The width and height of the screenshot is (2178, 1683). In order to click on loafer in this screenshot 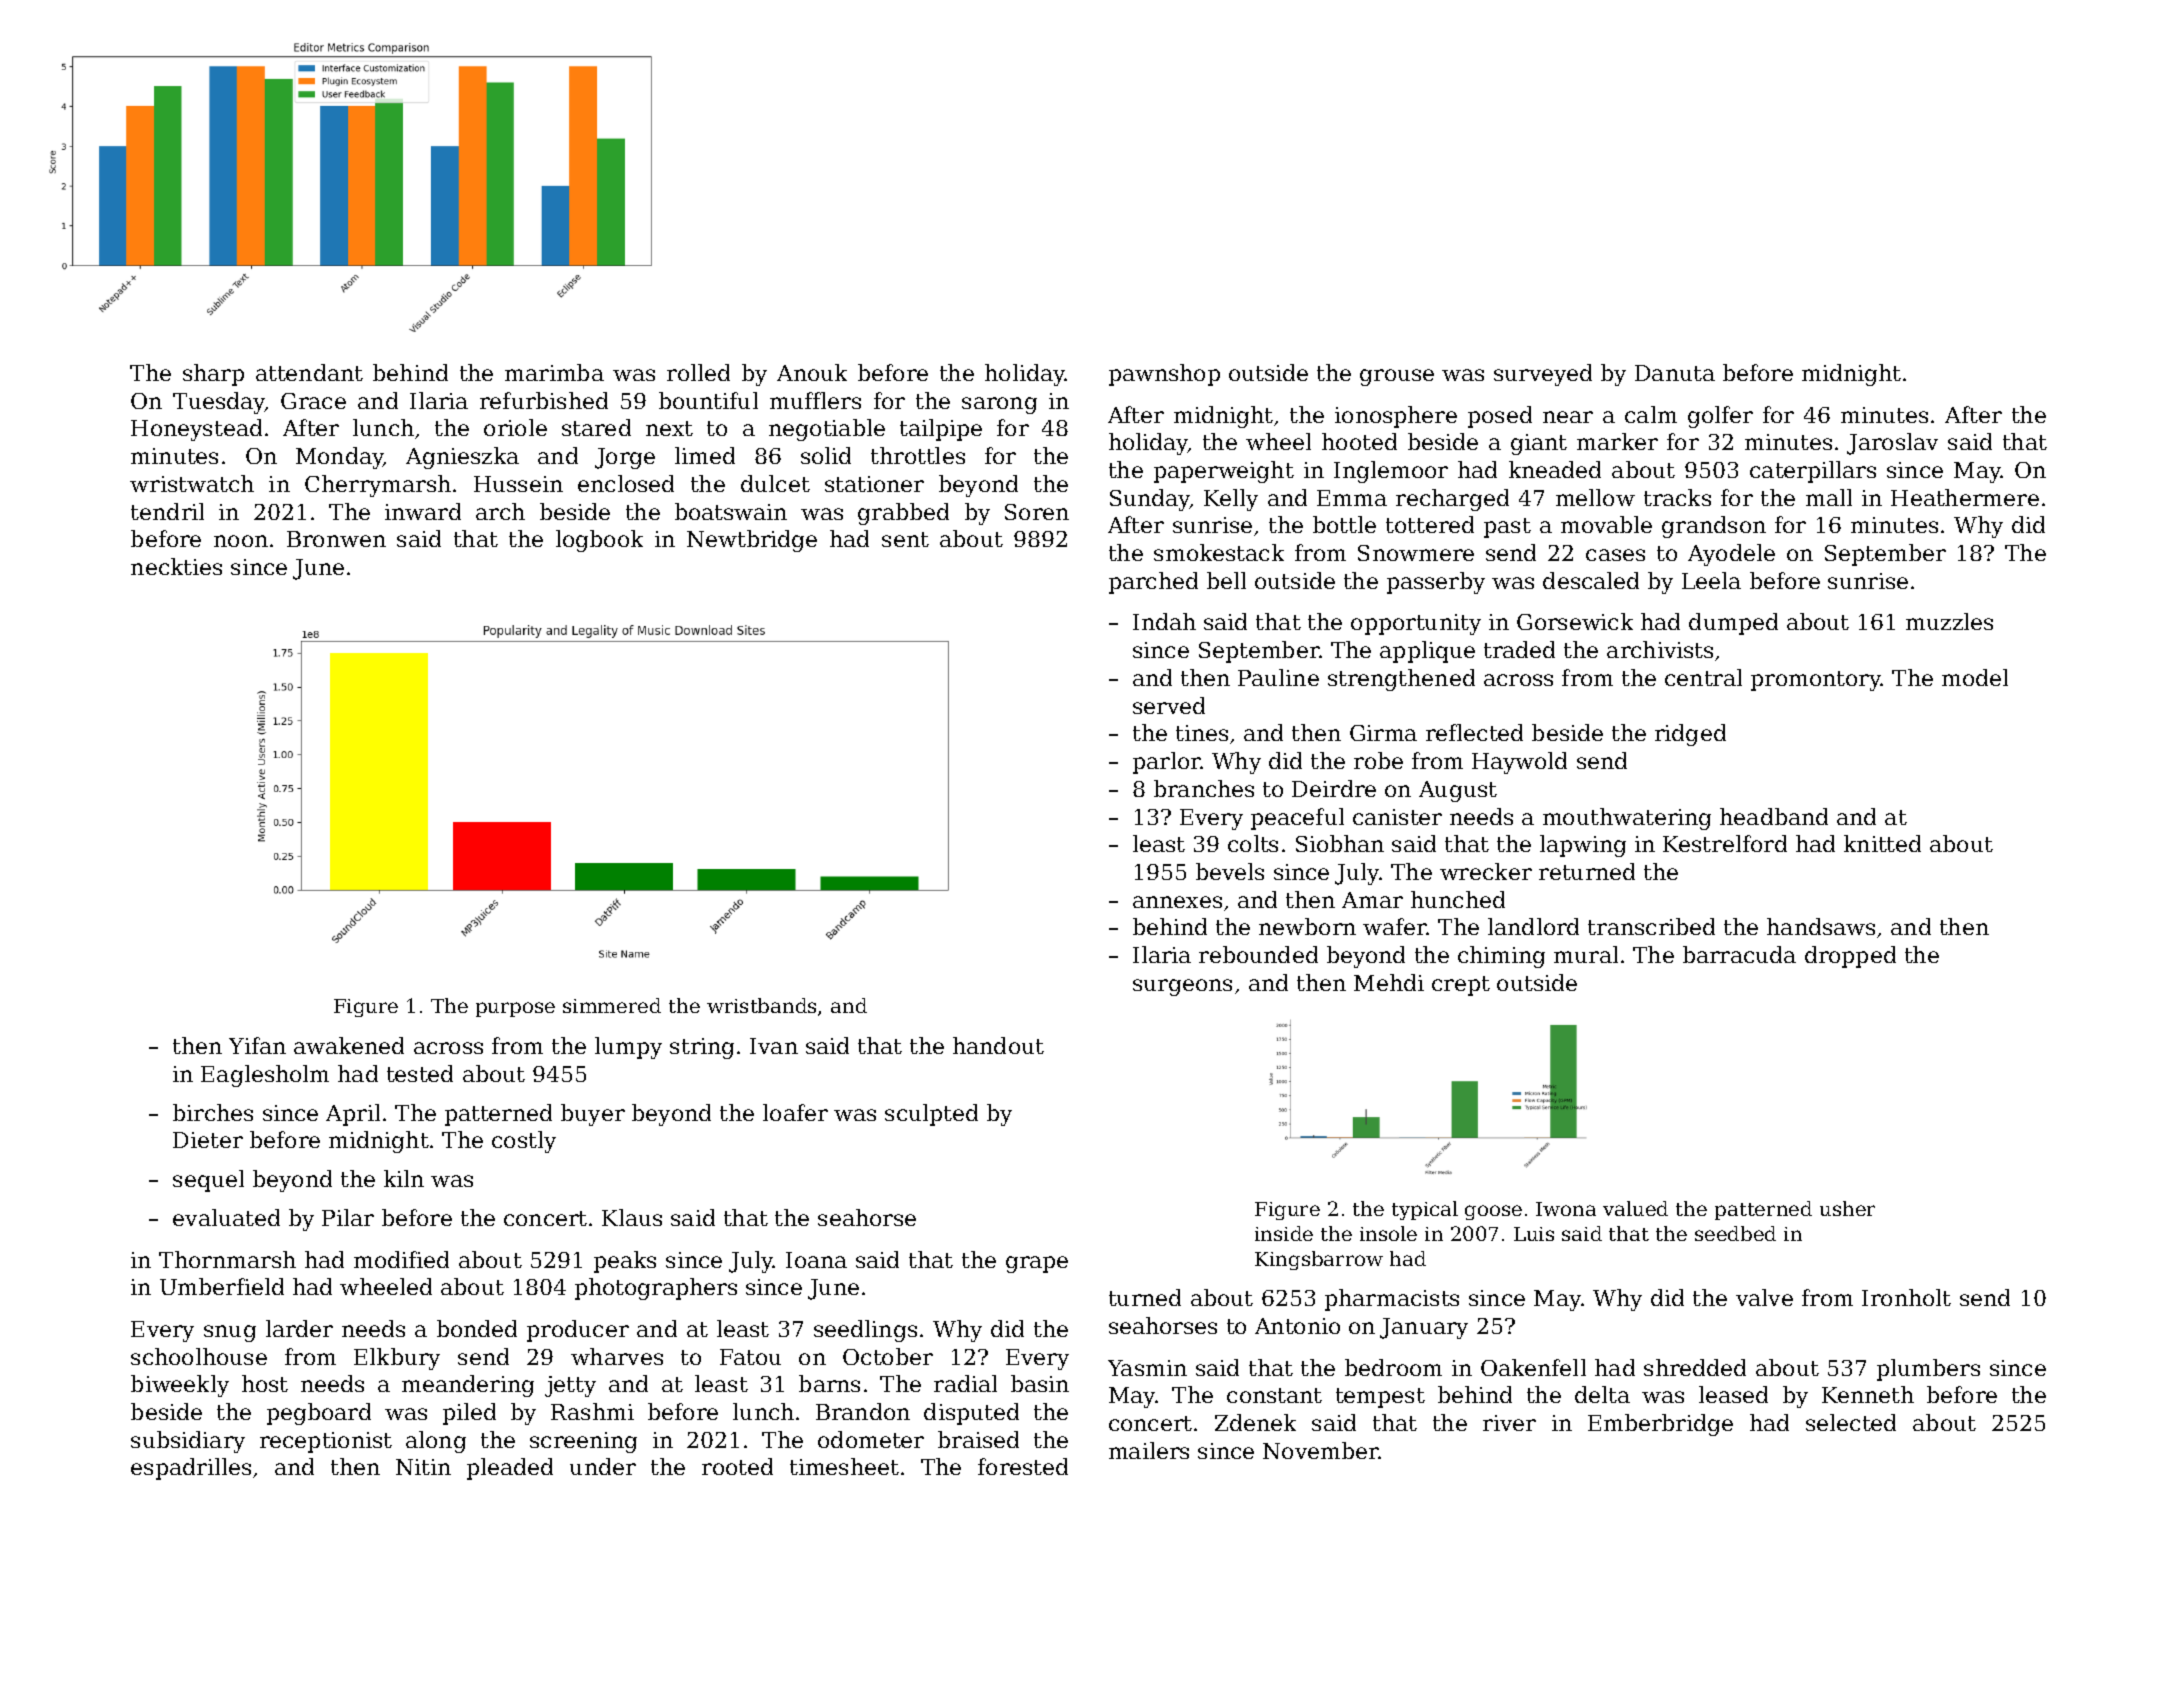, I will do `click(795, 1112)`.
